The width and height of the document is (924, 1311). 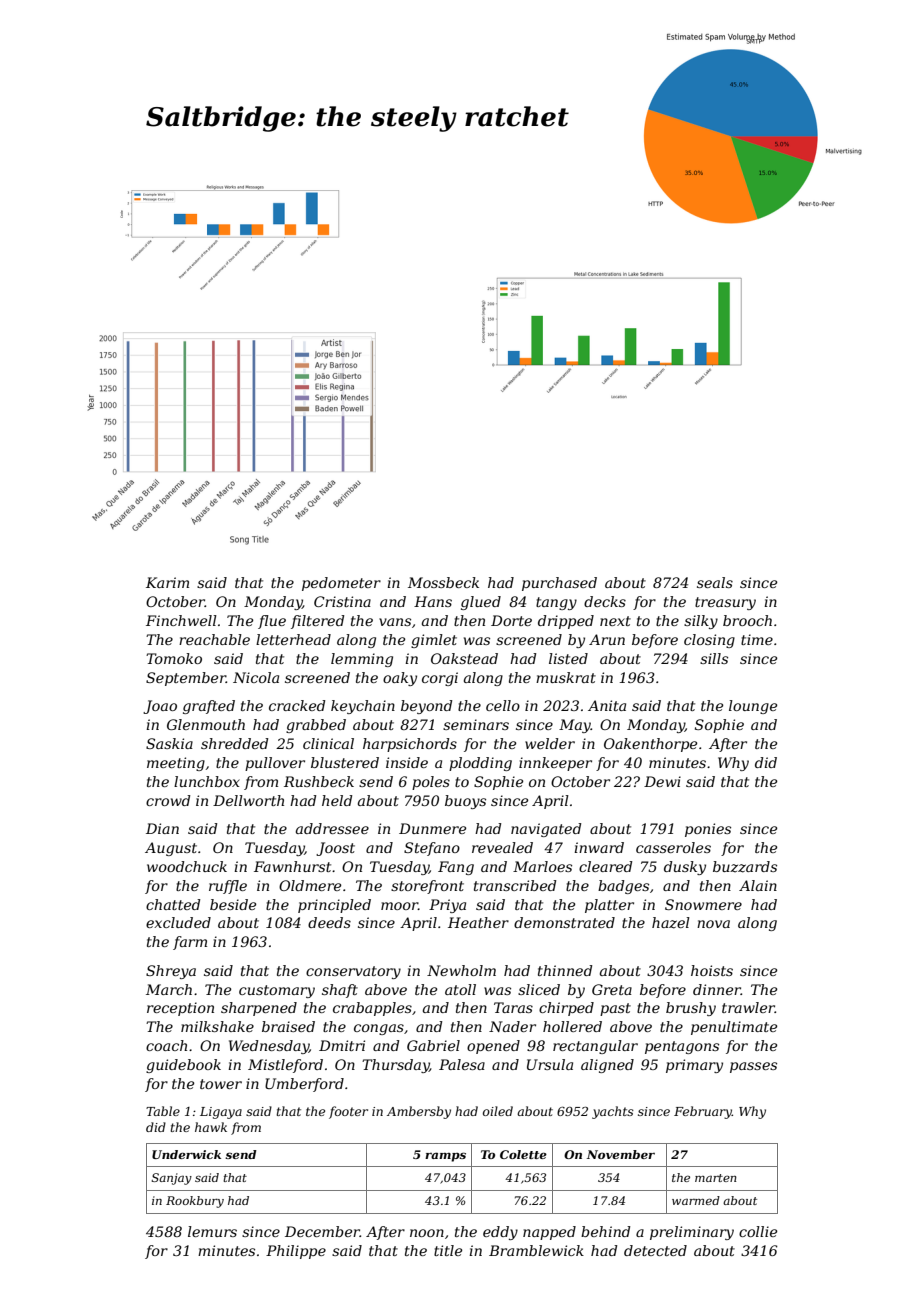 I want to click on penultimate, so click(x=734, y=1028).
